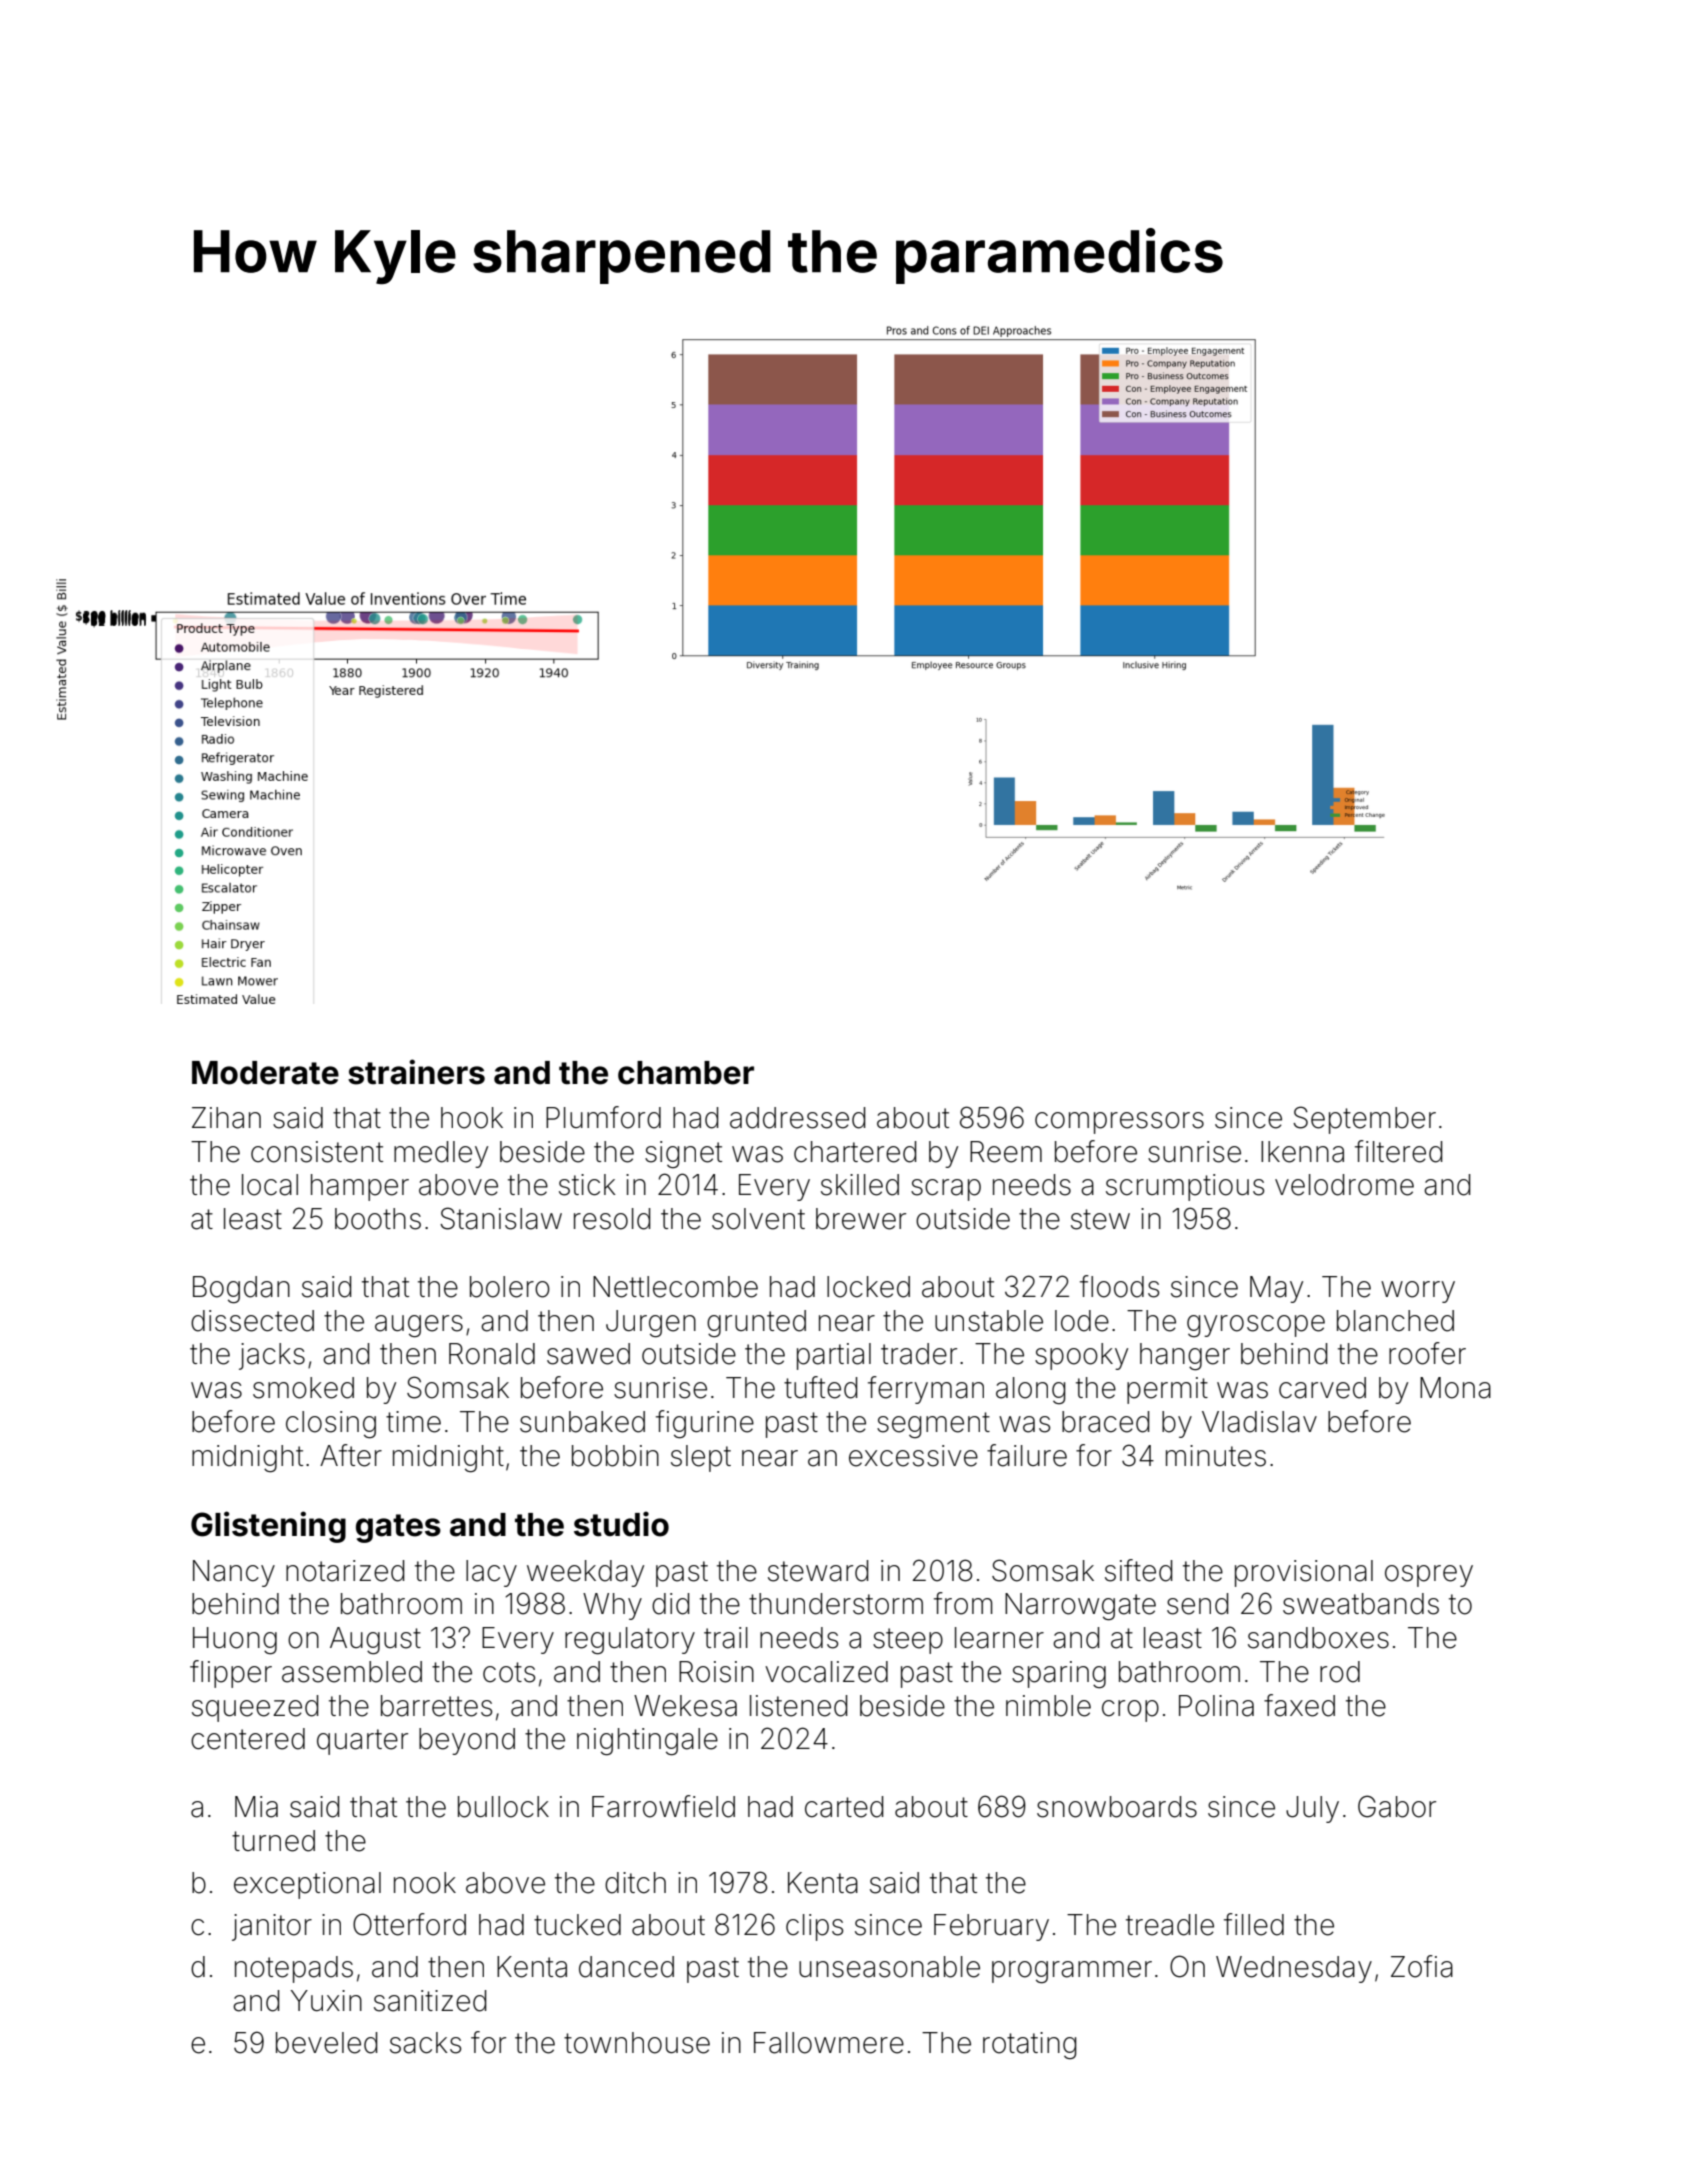  What do you see at coordinates (241, 1289) in the image?
I see `Bogdan` at bounding box center [241, 1289].
